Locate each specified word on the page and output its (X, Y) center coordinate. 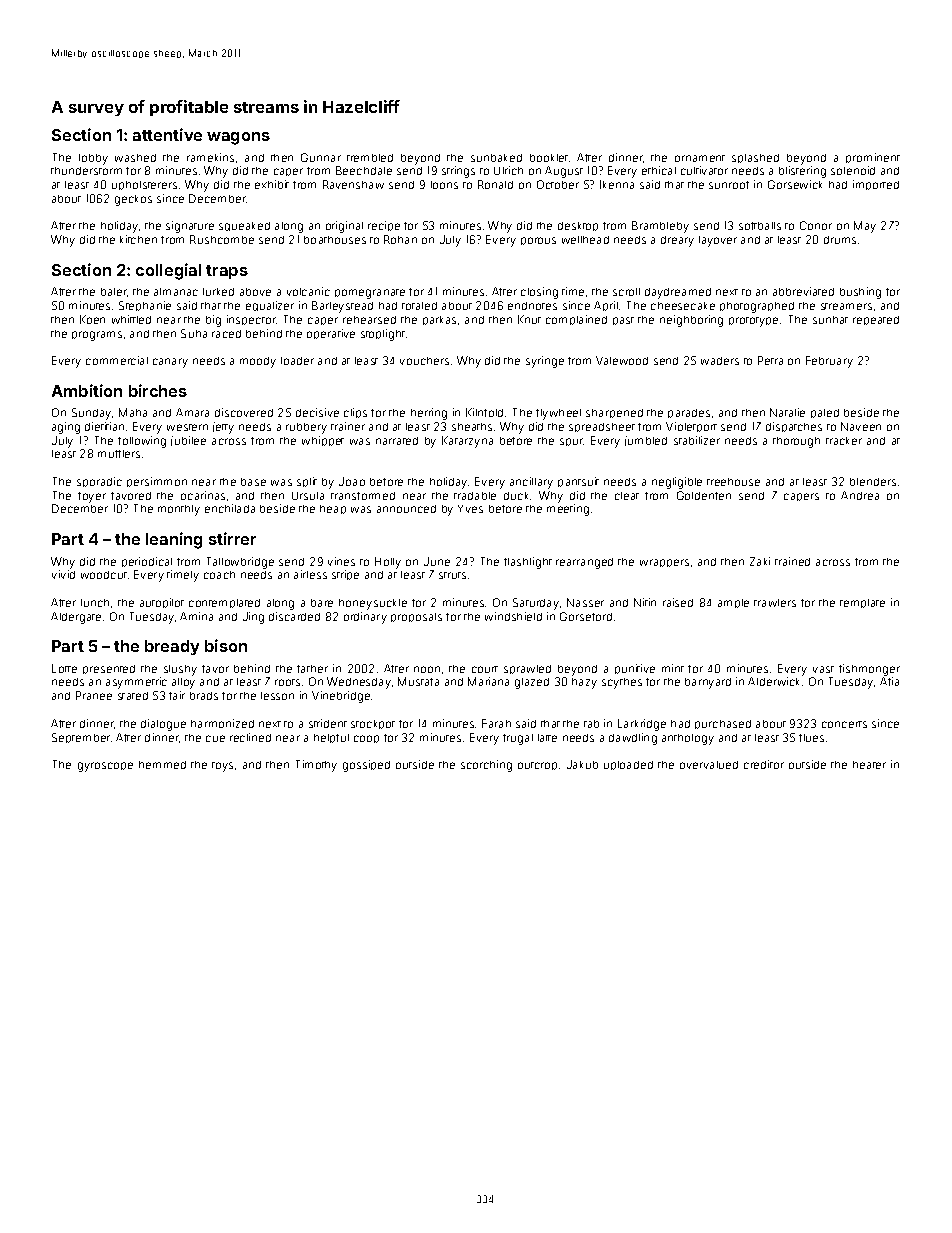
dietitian (104, 426)
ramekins (210, 157)
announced (406, 509)
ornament (700, 158)
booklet (549, 158)
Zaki (760, 561)
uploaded (628, 765)
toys (222, 767)
